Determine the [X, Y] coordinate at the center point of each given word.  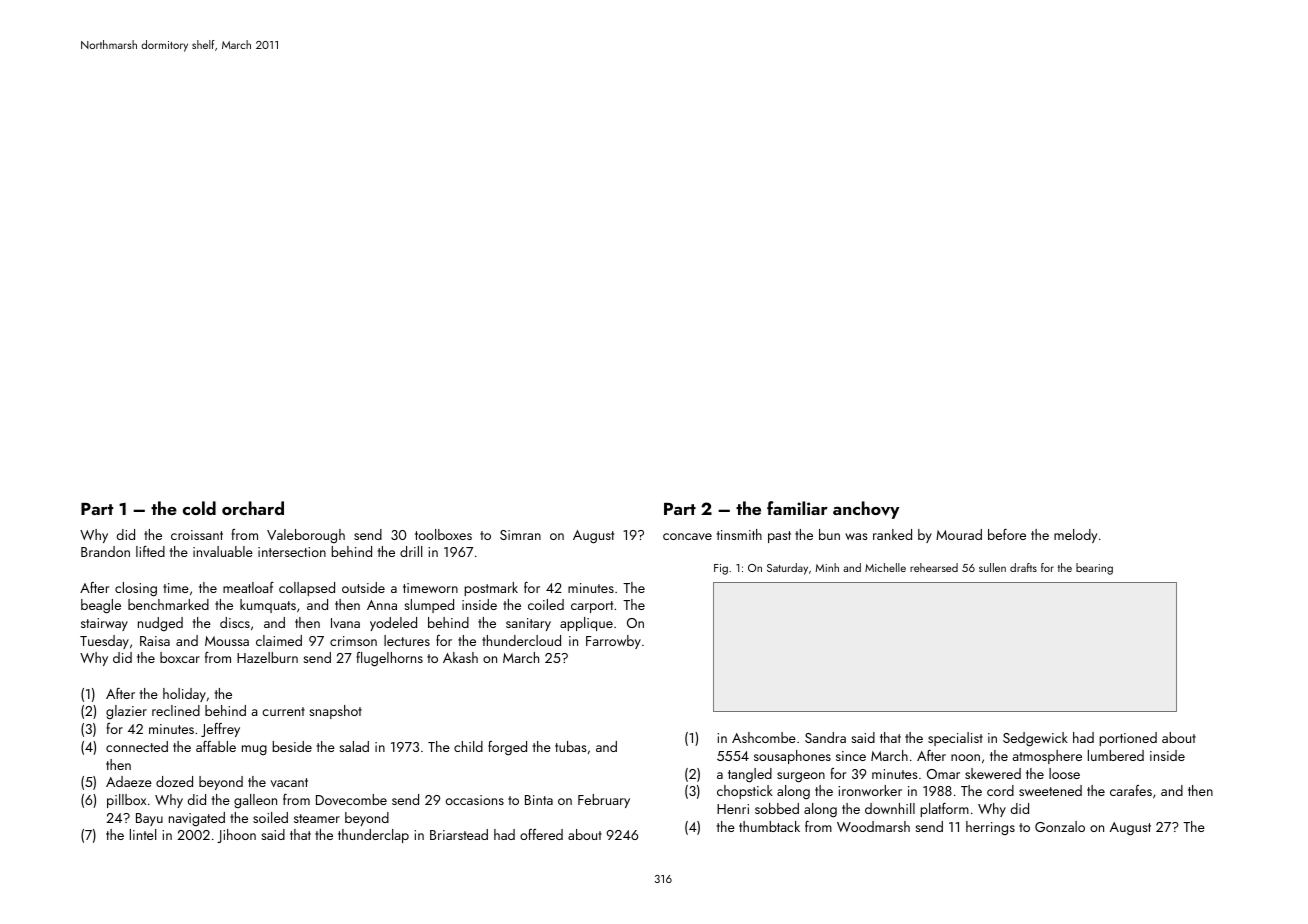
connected [137, 746]
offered [541, 834]
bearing [1094, 569]
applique [586, 624]
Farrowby [613, 642]
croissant [197, 535]
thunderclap [373, 836]
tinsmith [739, 534]
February [604, 801]
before [1007, 534]
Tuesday [104, 642]
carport [592, 607]
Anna [382, 605]
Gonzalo [1060, 826]
